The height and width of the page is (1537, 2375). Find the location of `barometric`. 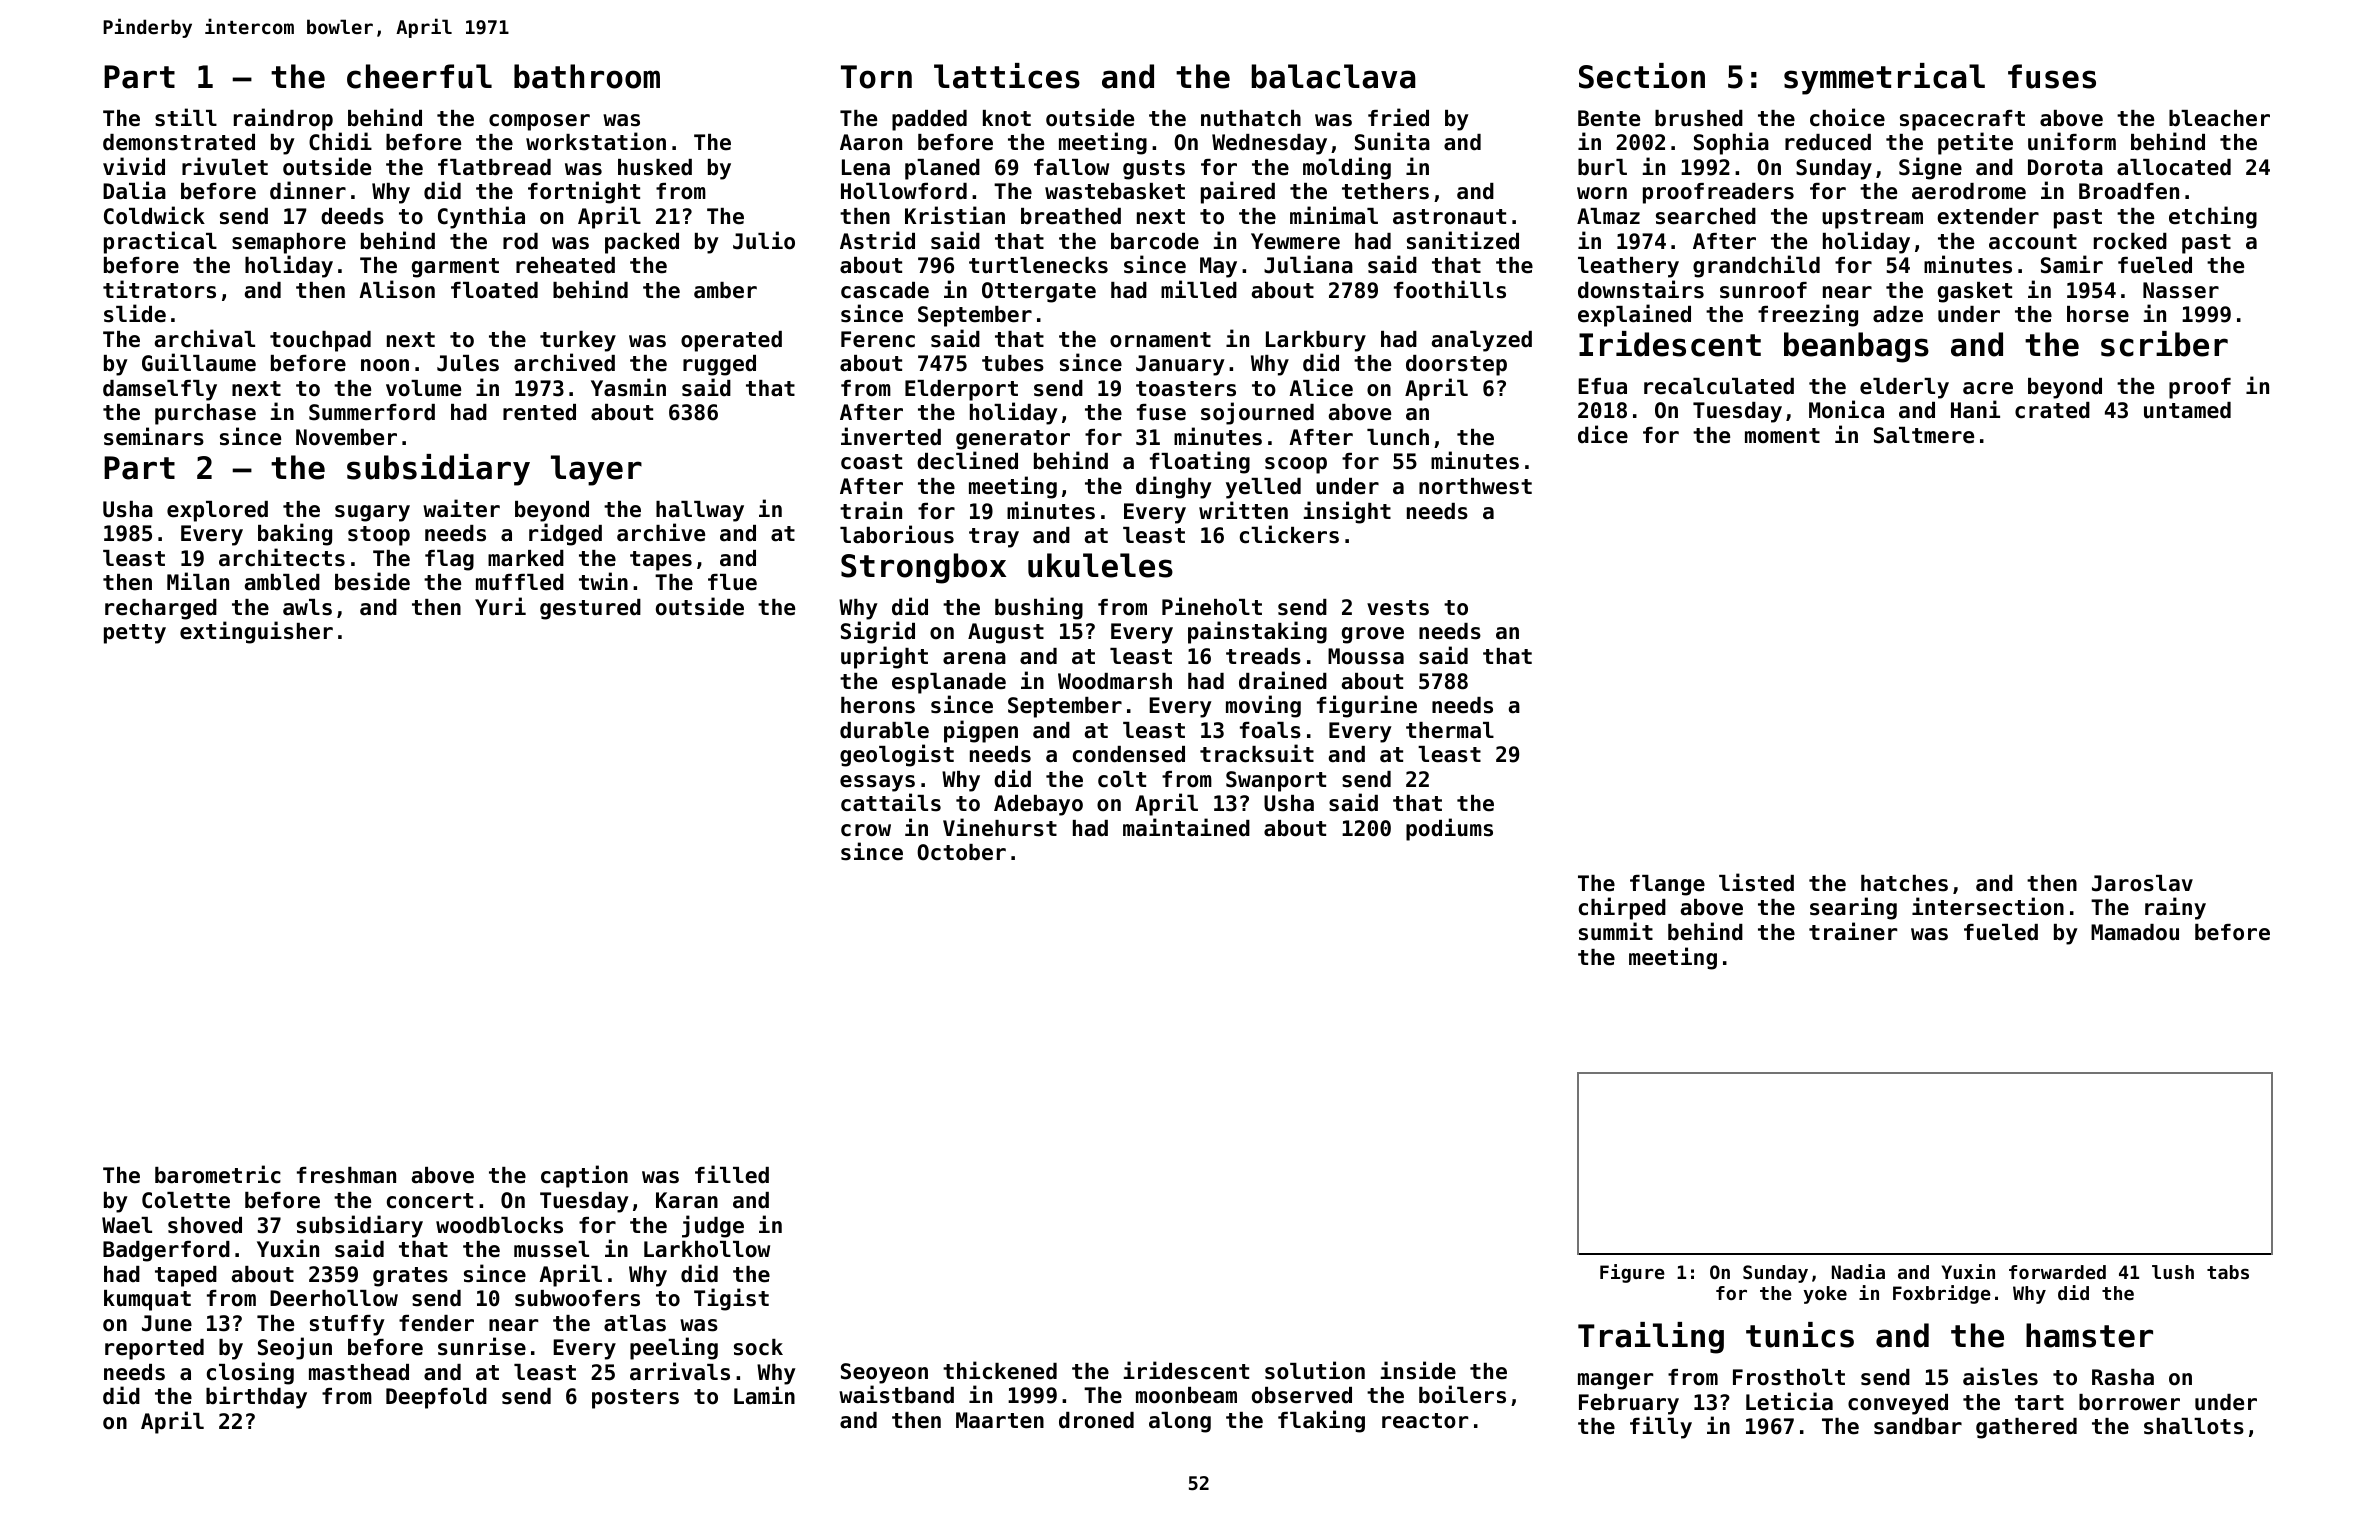

barometric is located at coordinates (218, 1174).
